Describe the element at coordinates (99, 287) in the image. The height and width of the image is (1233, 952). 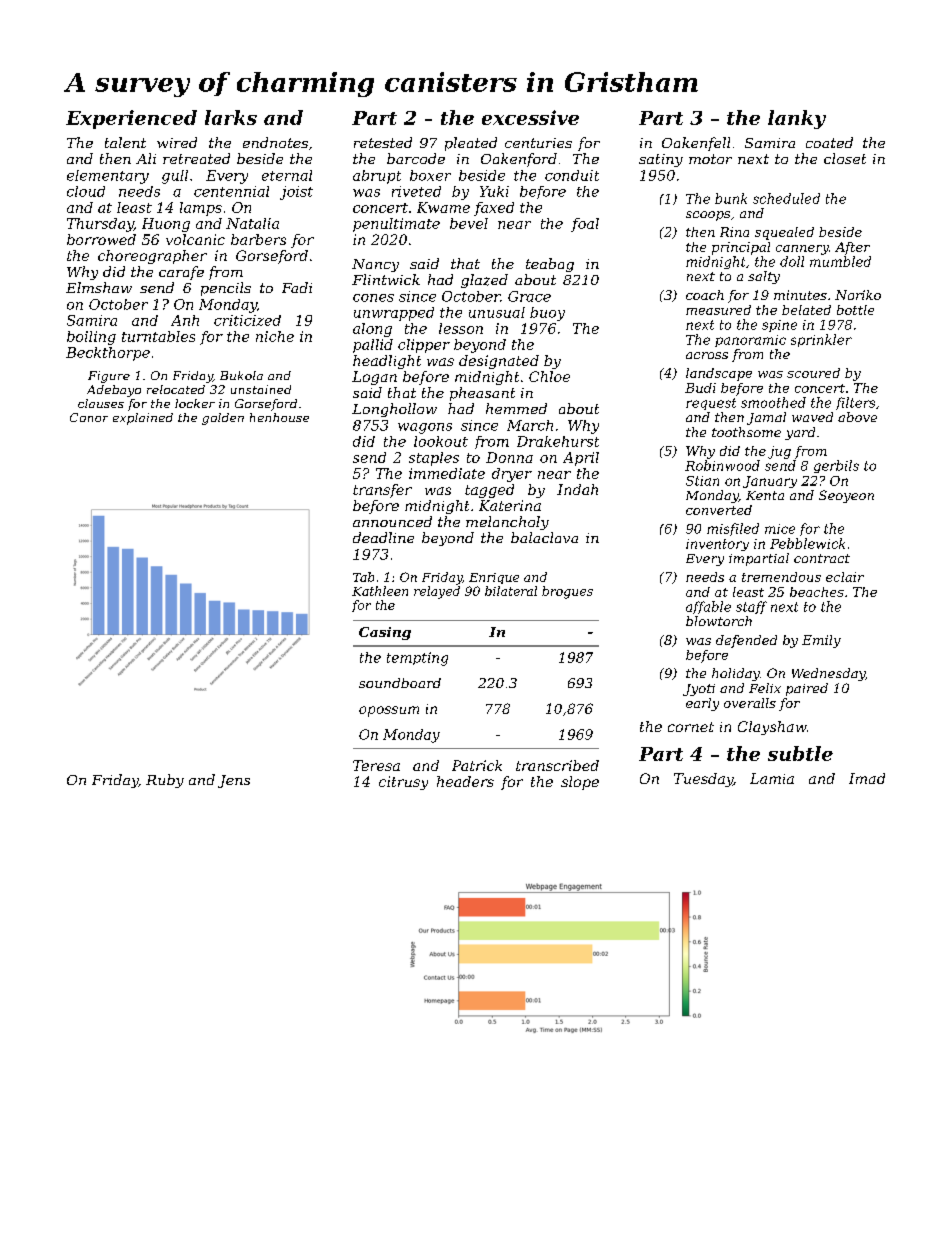
I see `Elmshaw` at that location.
